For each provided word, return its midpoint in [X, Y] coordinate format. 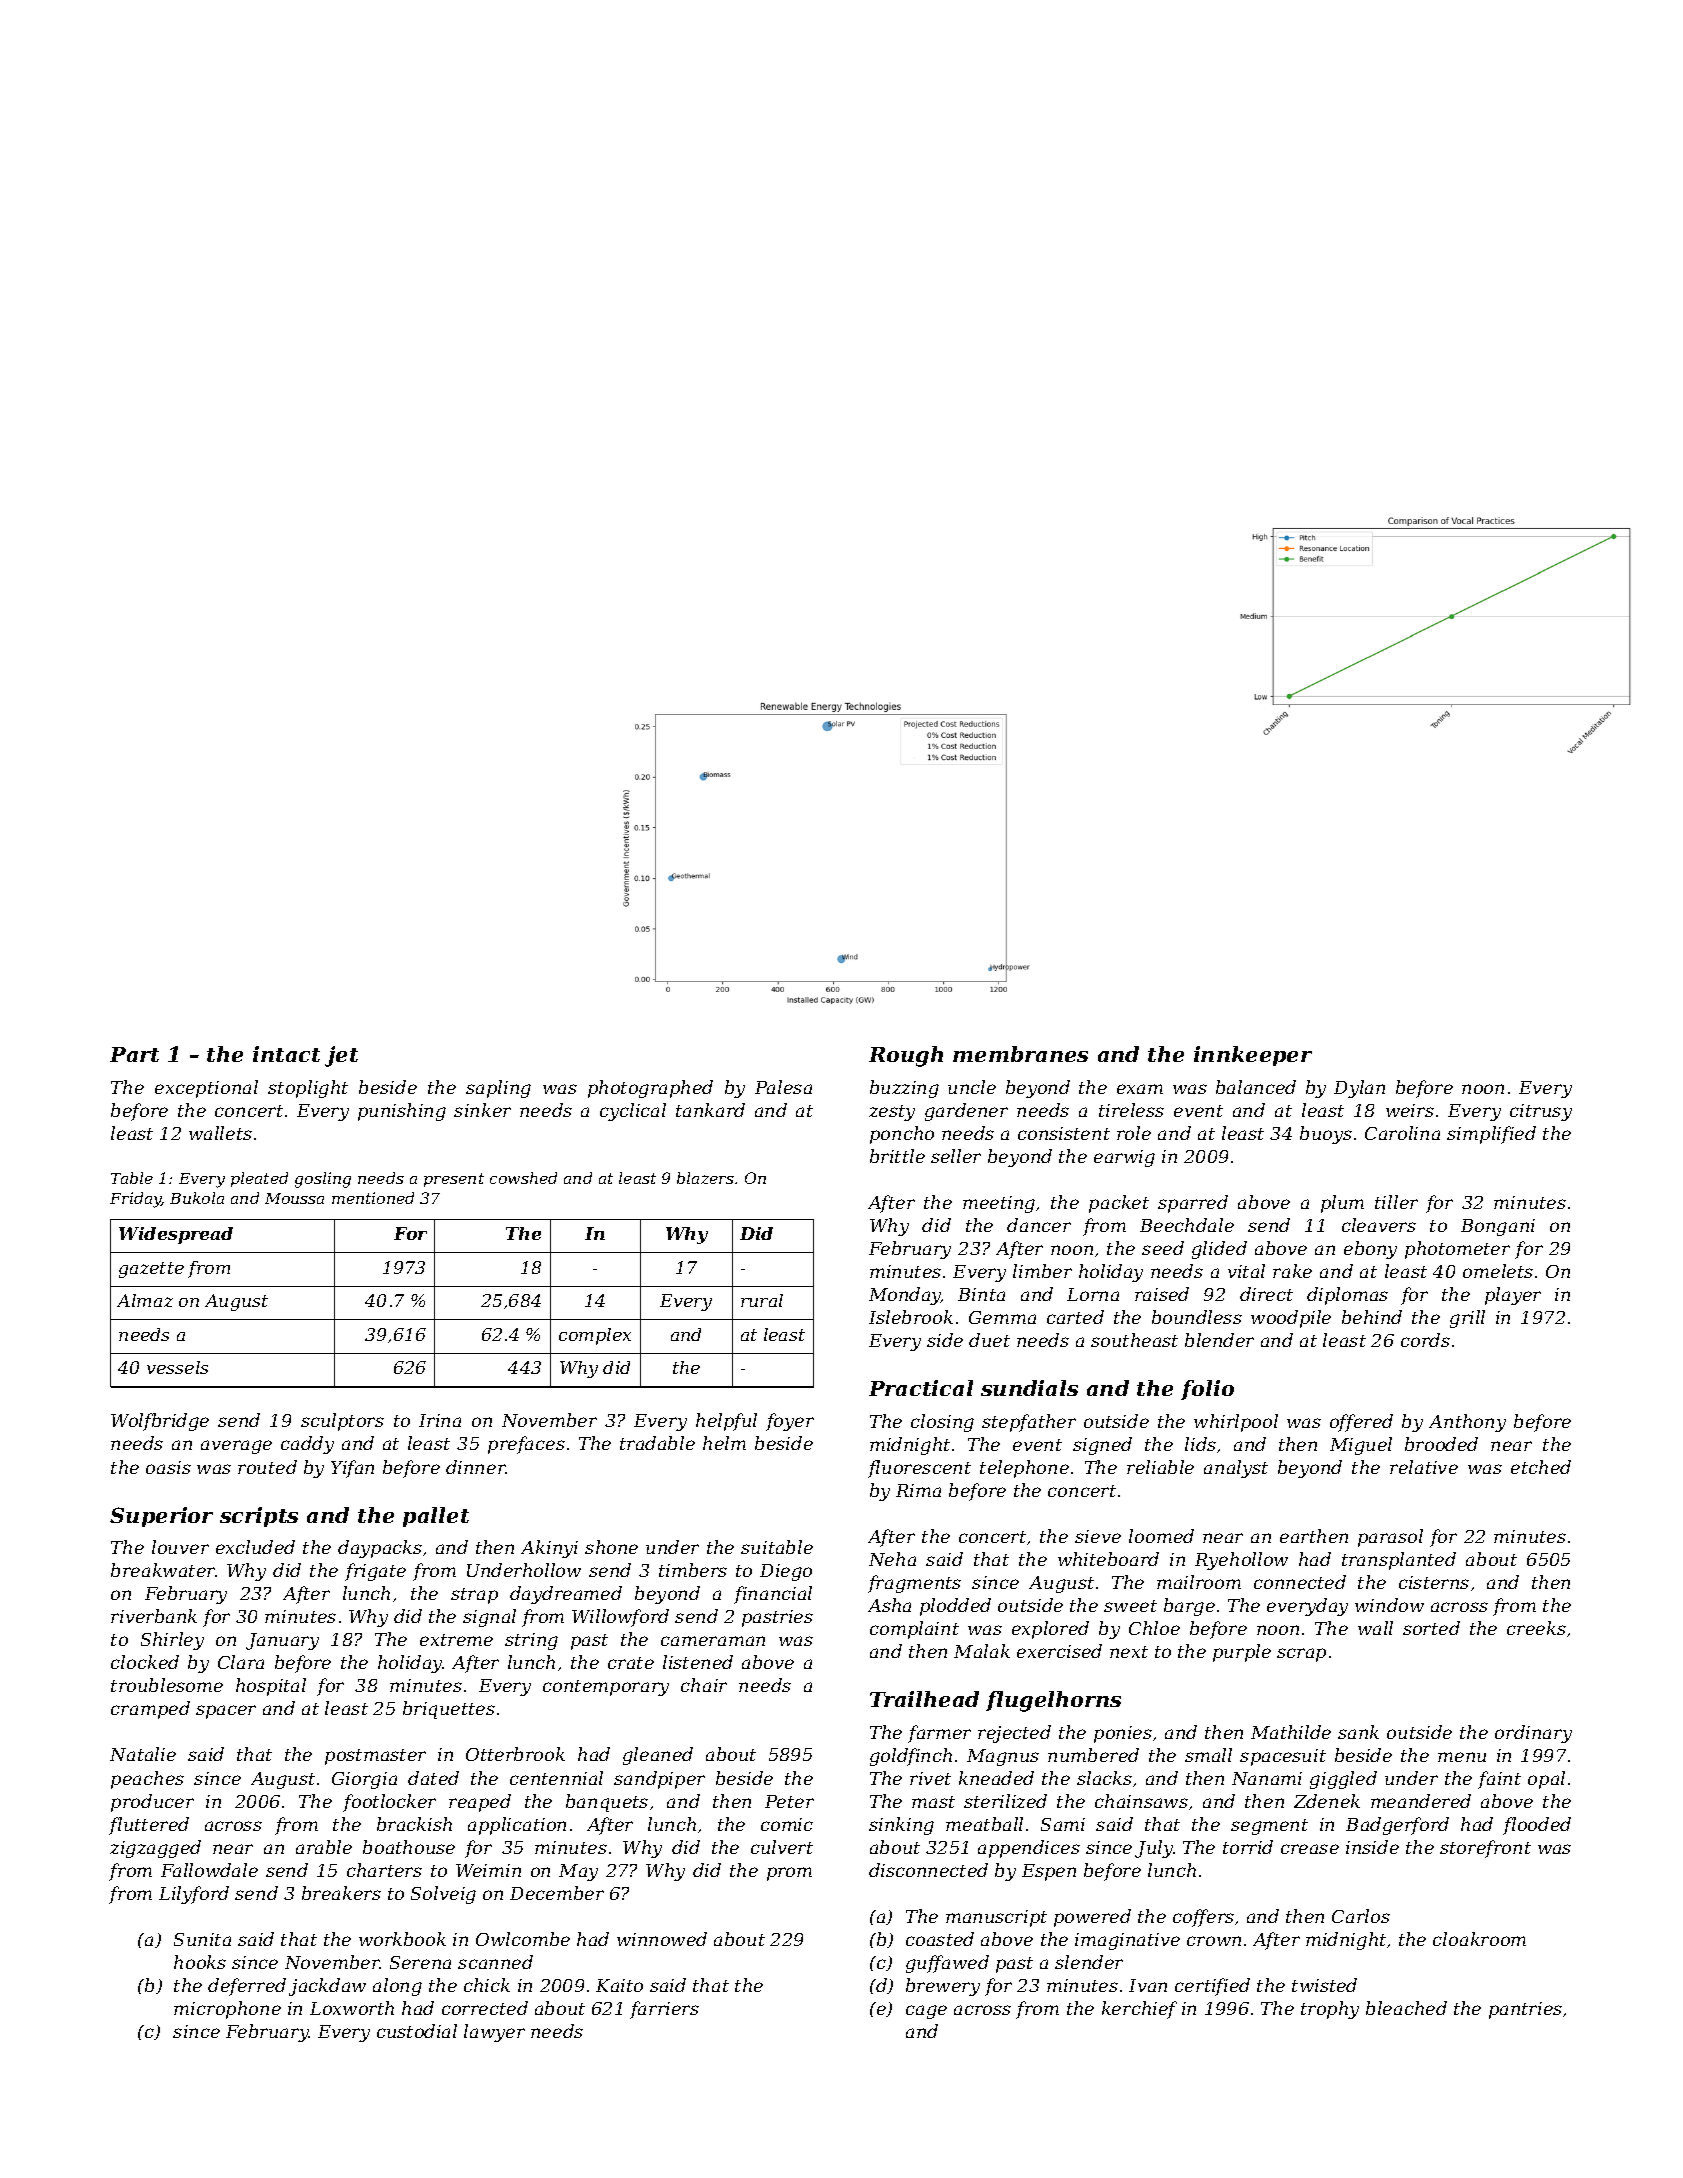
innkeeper [1253, 1056]
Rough [906, 1056]
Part [134, 1054]
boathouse [409, 1847]
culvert [782, 1847]
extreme [456, 1640]
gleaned [658, 1756]
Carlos [1361, 1916]
